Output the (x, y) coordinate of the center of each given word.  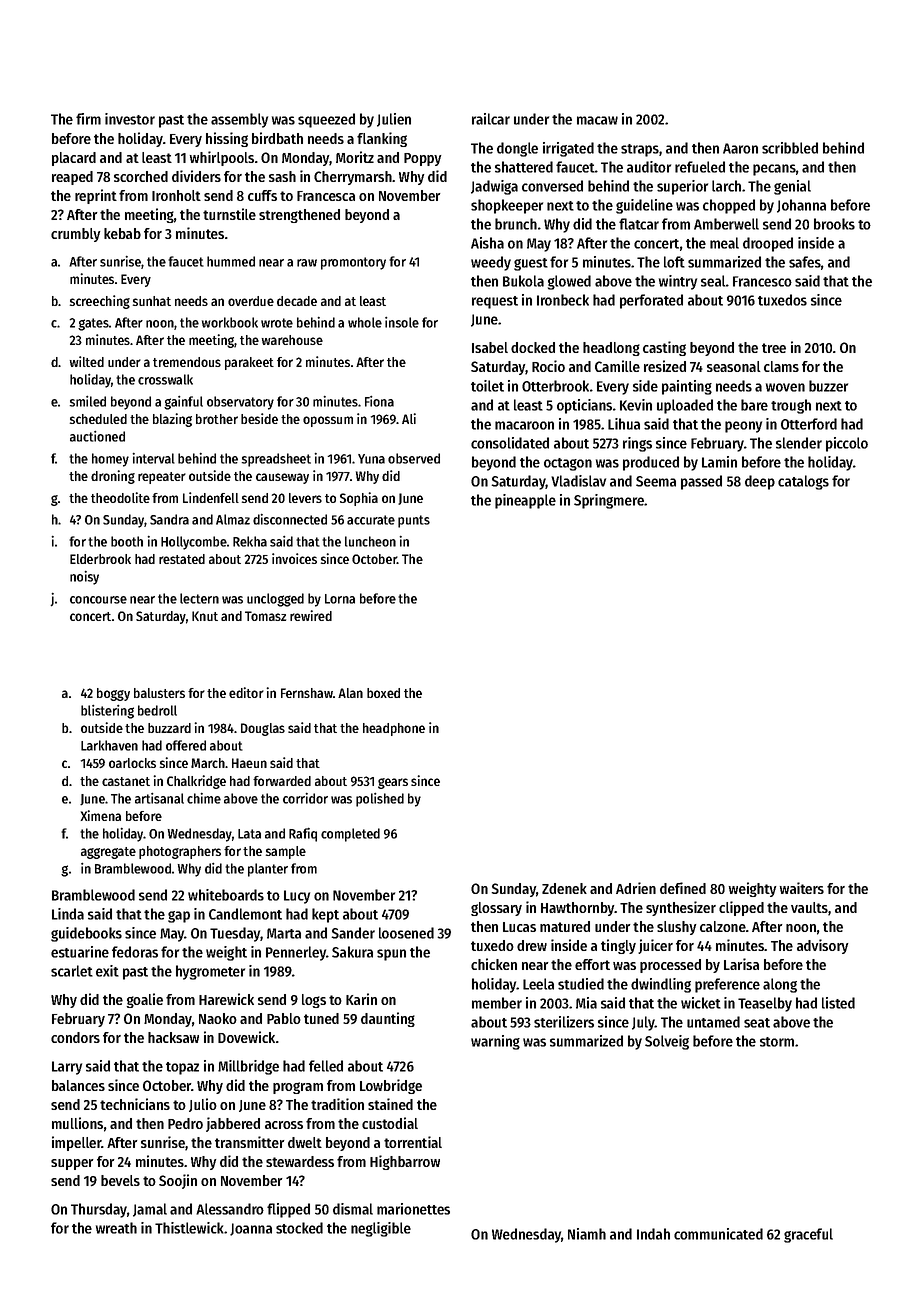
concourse (98, 600)
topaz (182, 1068)
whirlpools (222, 158)
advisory (822, 946)
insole (402, 322)
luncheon (370, 541)
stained (390, 1104)
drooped (768, 244)
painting (687, 387)
